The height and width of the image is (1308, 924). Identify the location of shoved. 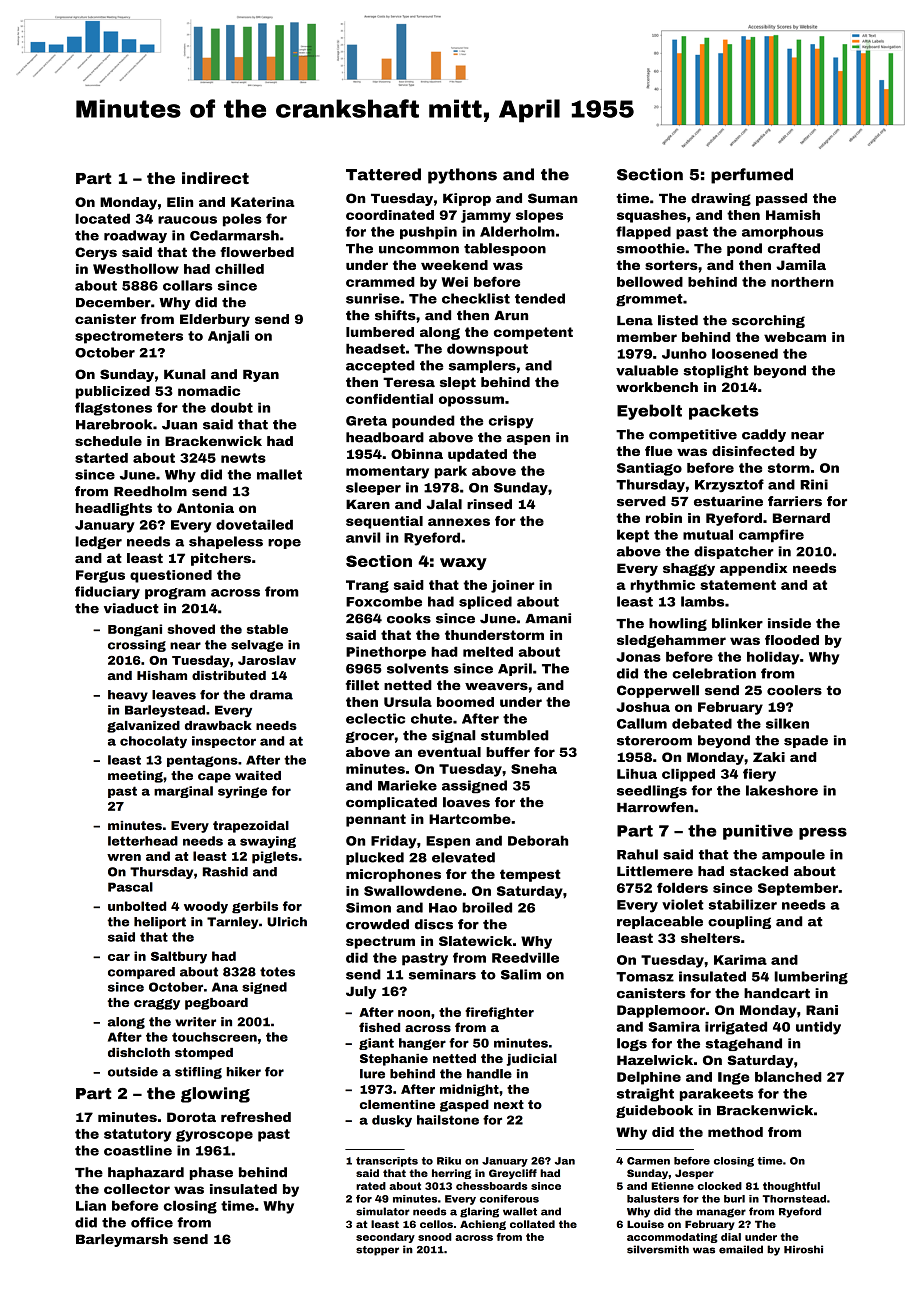
(191, 629).
